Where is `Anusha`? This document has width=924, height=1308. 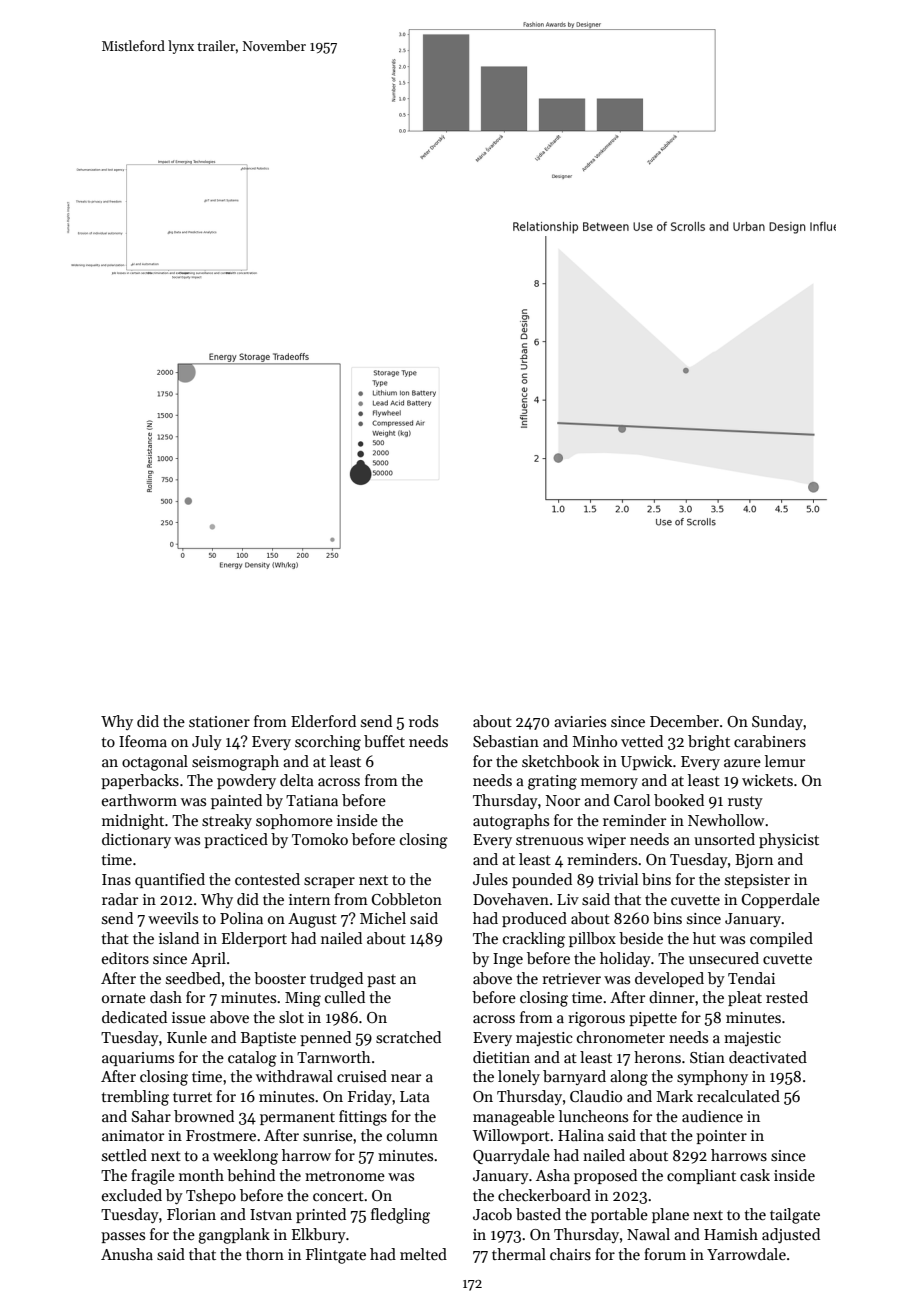
Anusha is located at coordinates (127, 1254).
